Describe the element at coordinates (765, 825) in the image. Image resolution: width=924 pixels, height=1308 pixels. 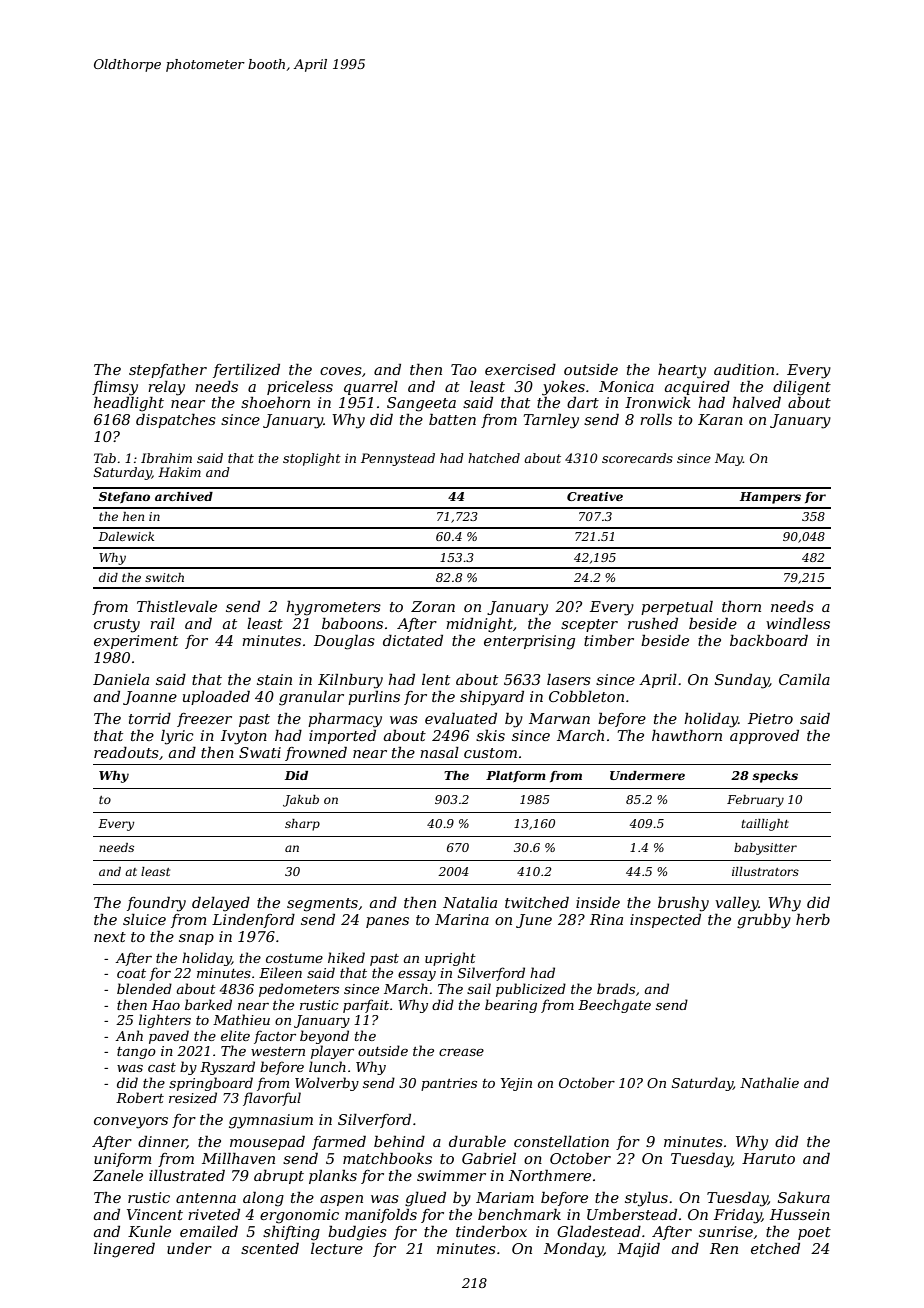
I see `taillight` at that location.
